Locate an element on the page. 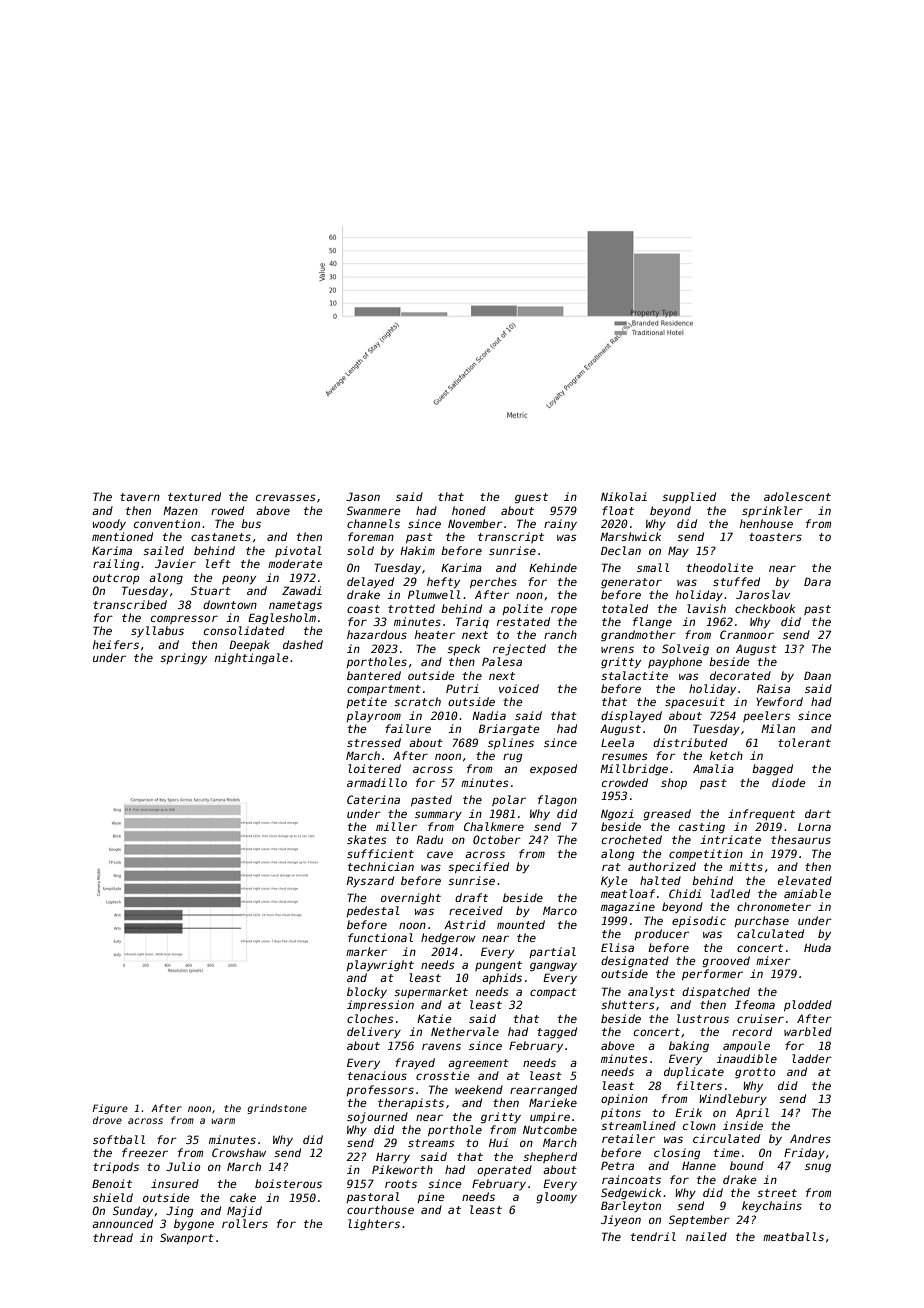 The width and height of the document is (924, 1308). Jason is located at coordinates (363, 496).
